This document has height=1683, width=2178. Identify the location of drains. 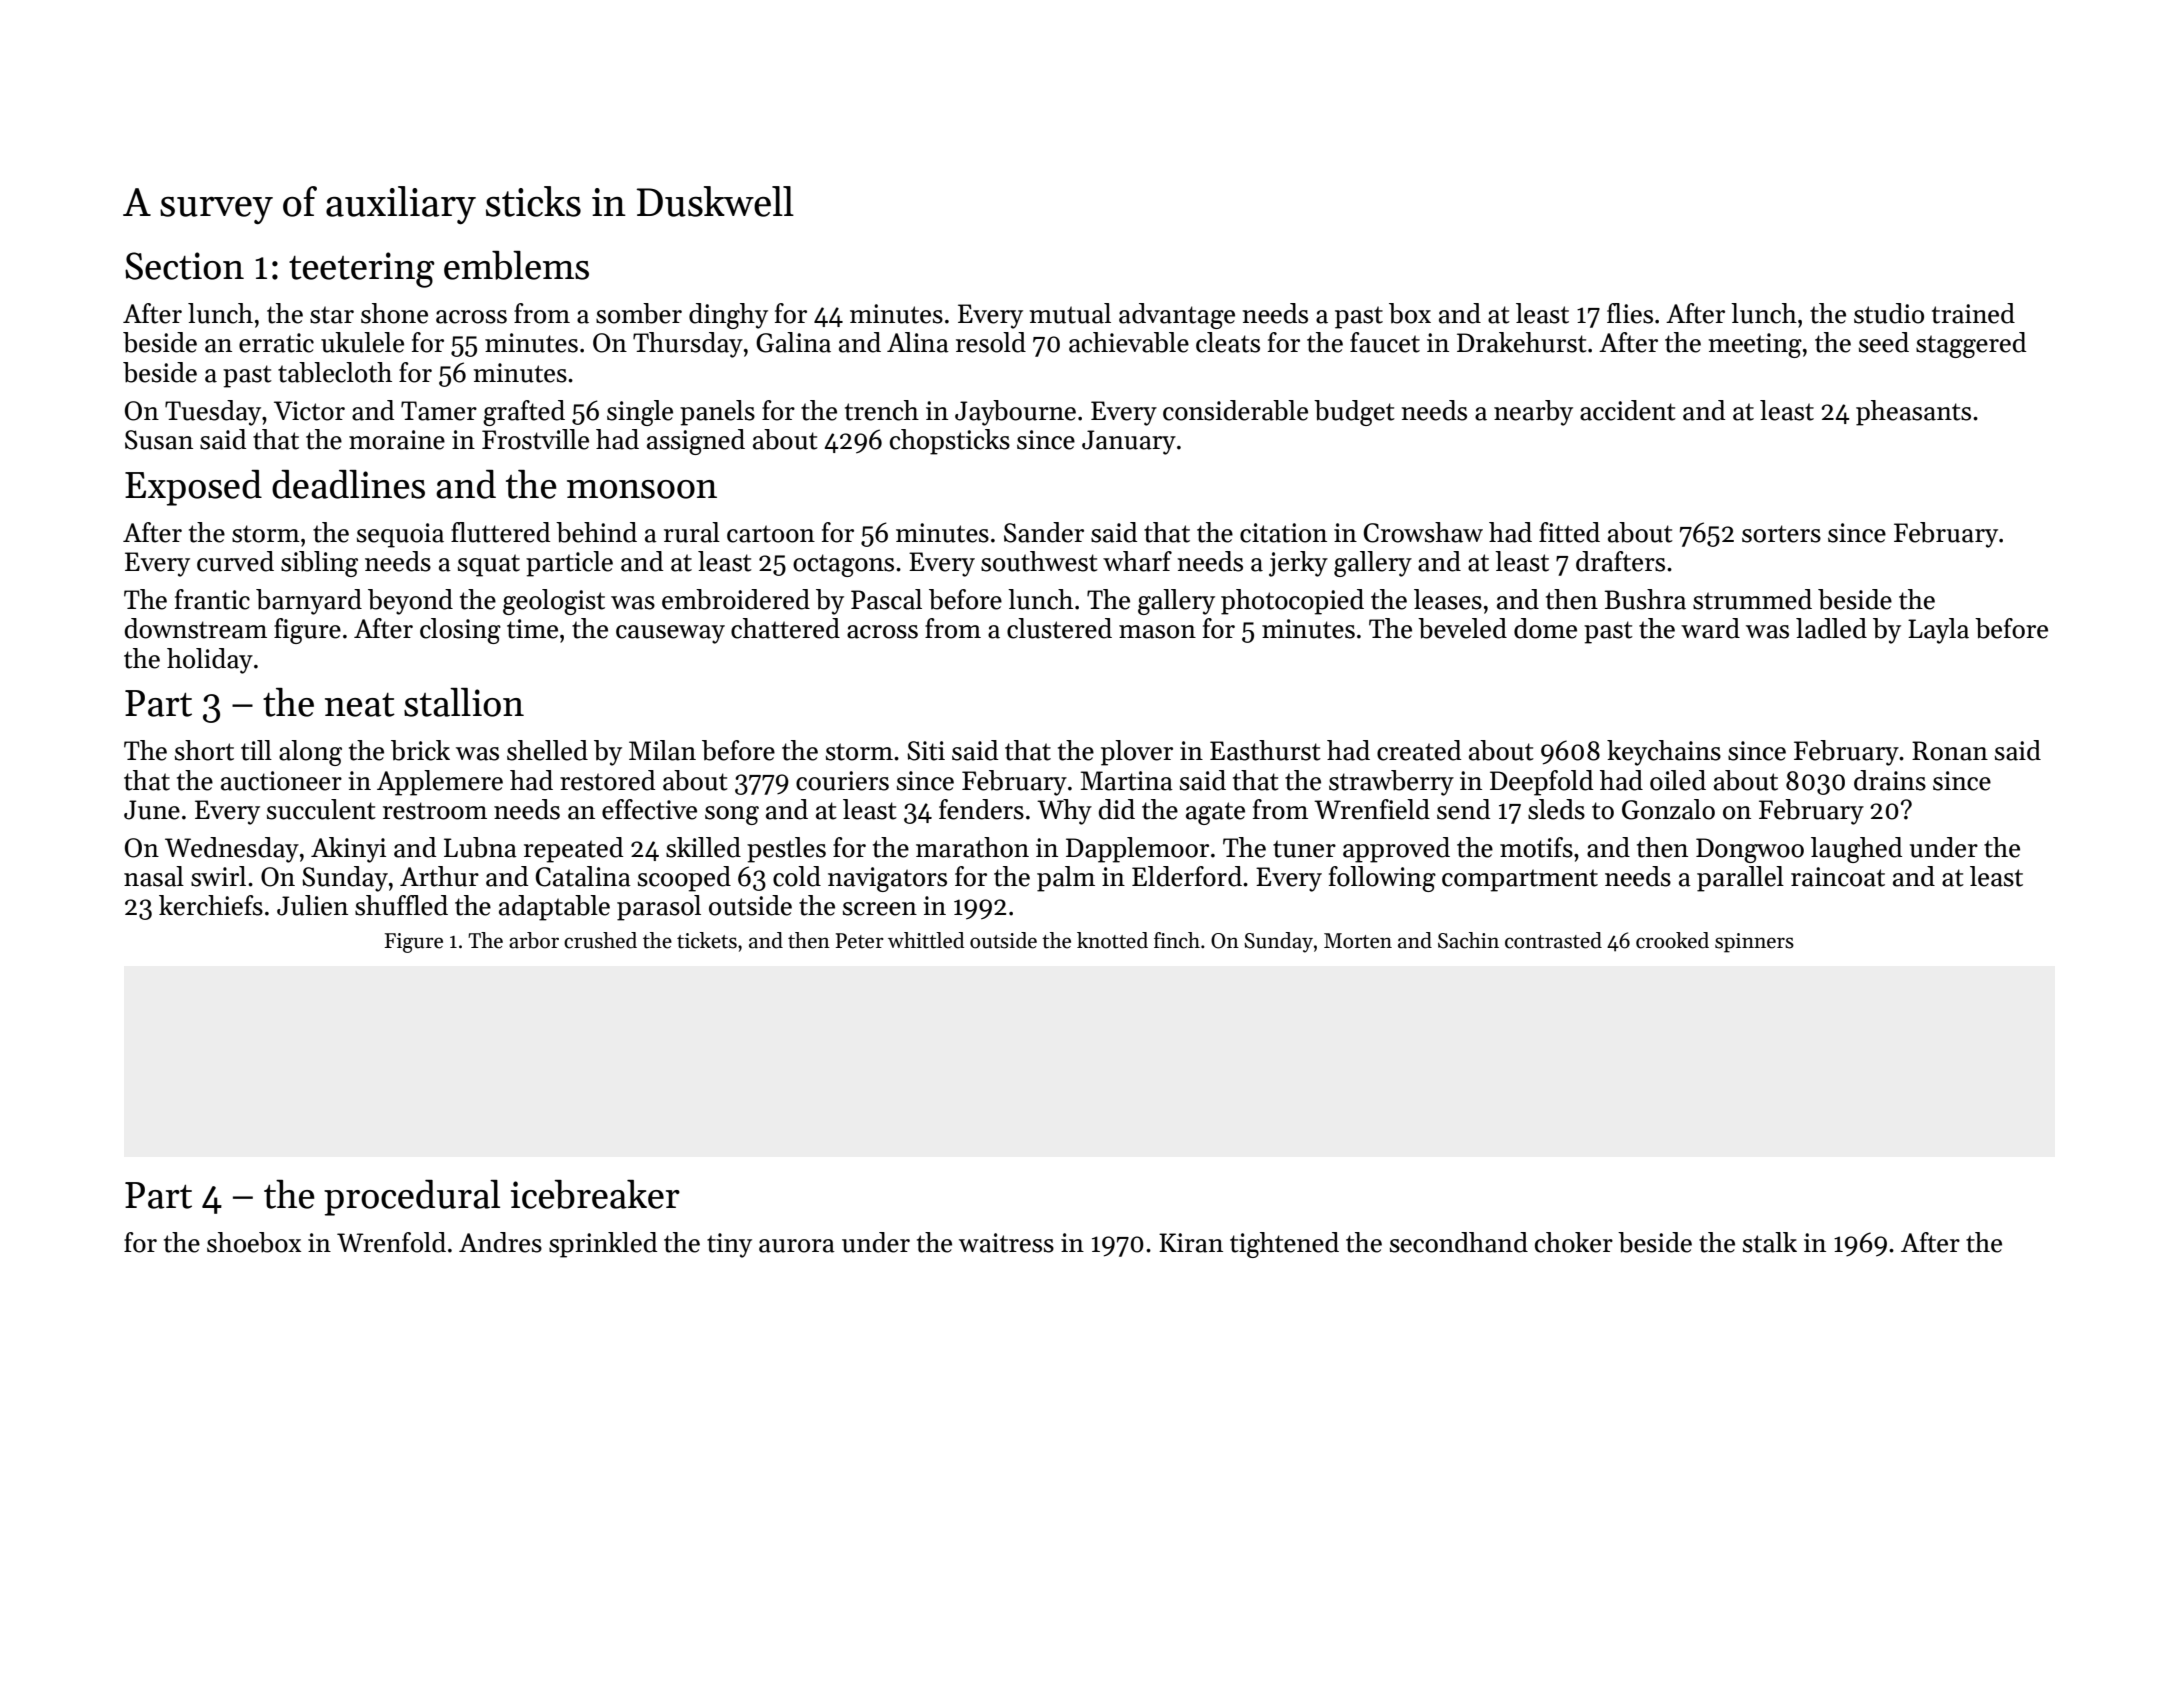
(1890, 780).
